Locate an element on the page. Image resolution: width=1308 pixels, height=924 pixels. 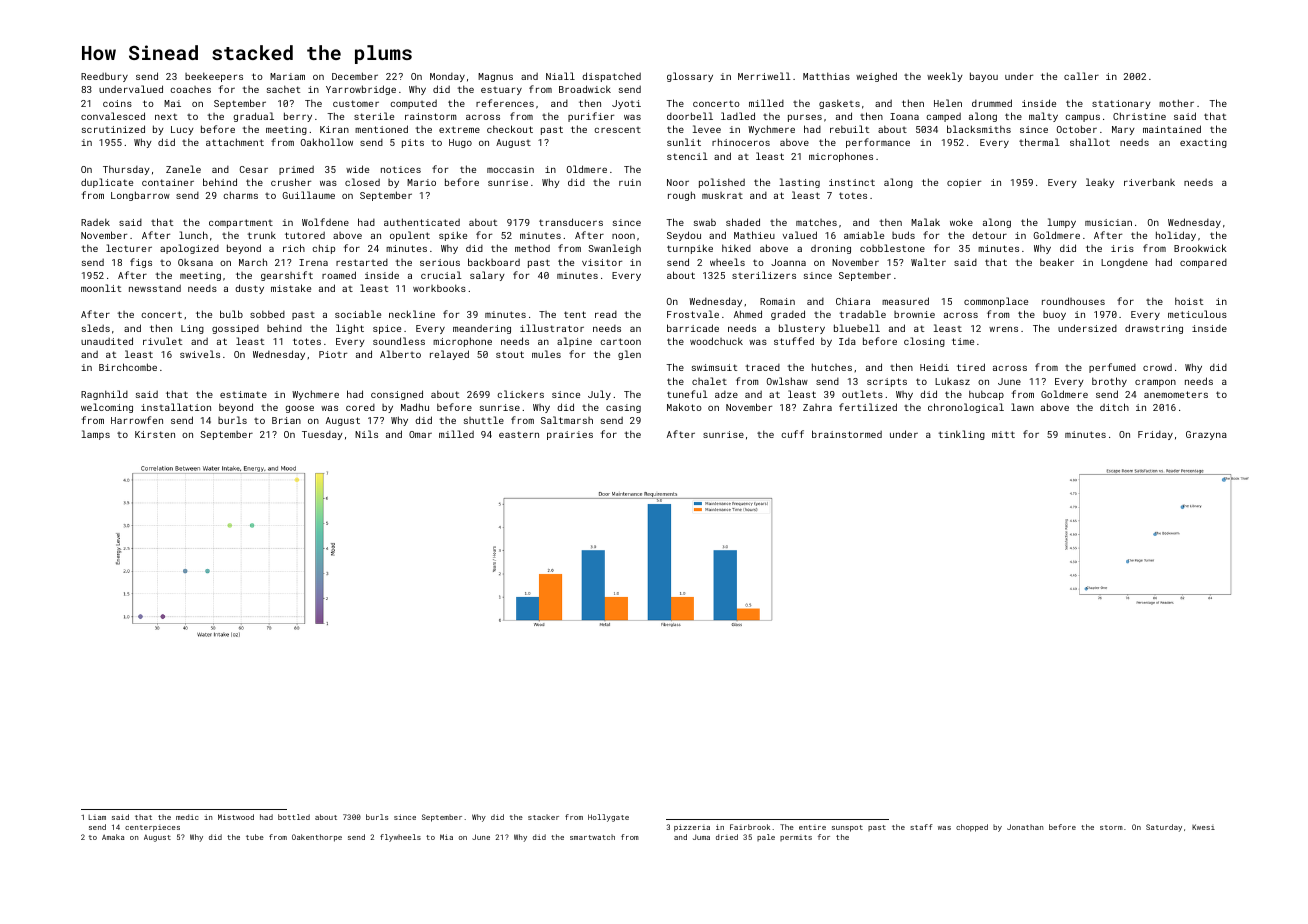
glossary is located at coordinates (690, 77).
